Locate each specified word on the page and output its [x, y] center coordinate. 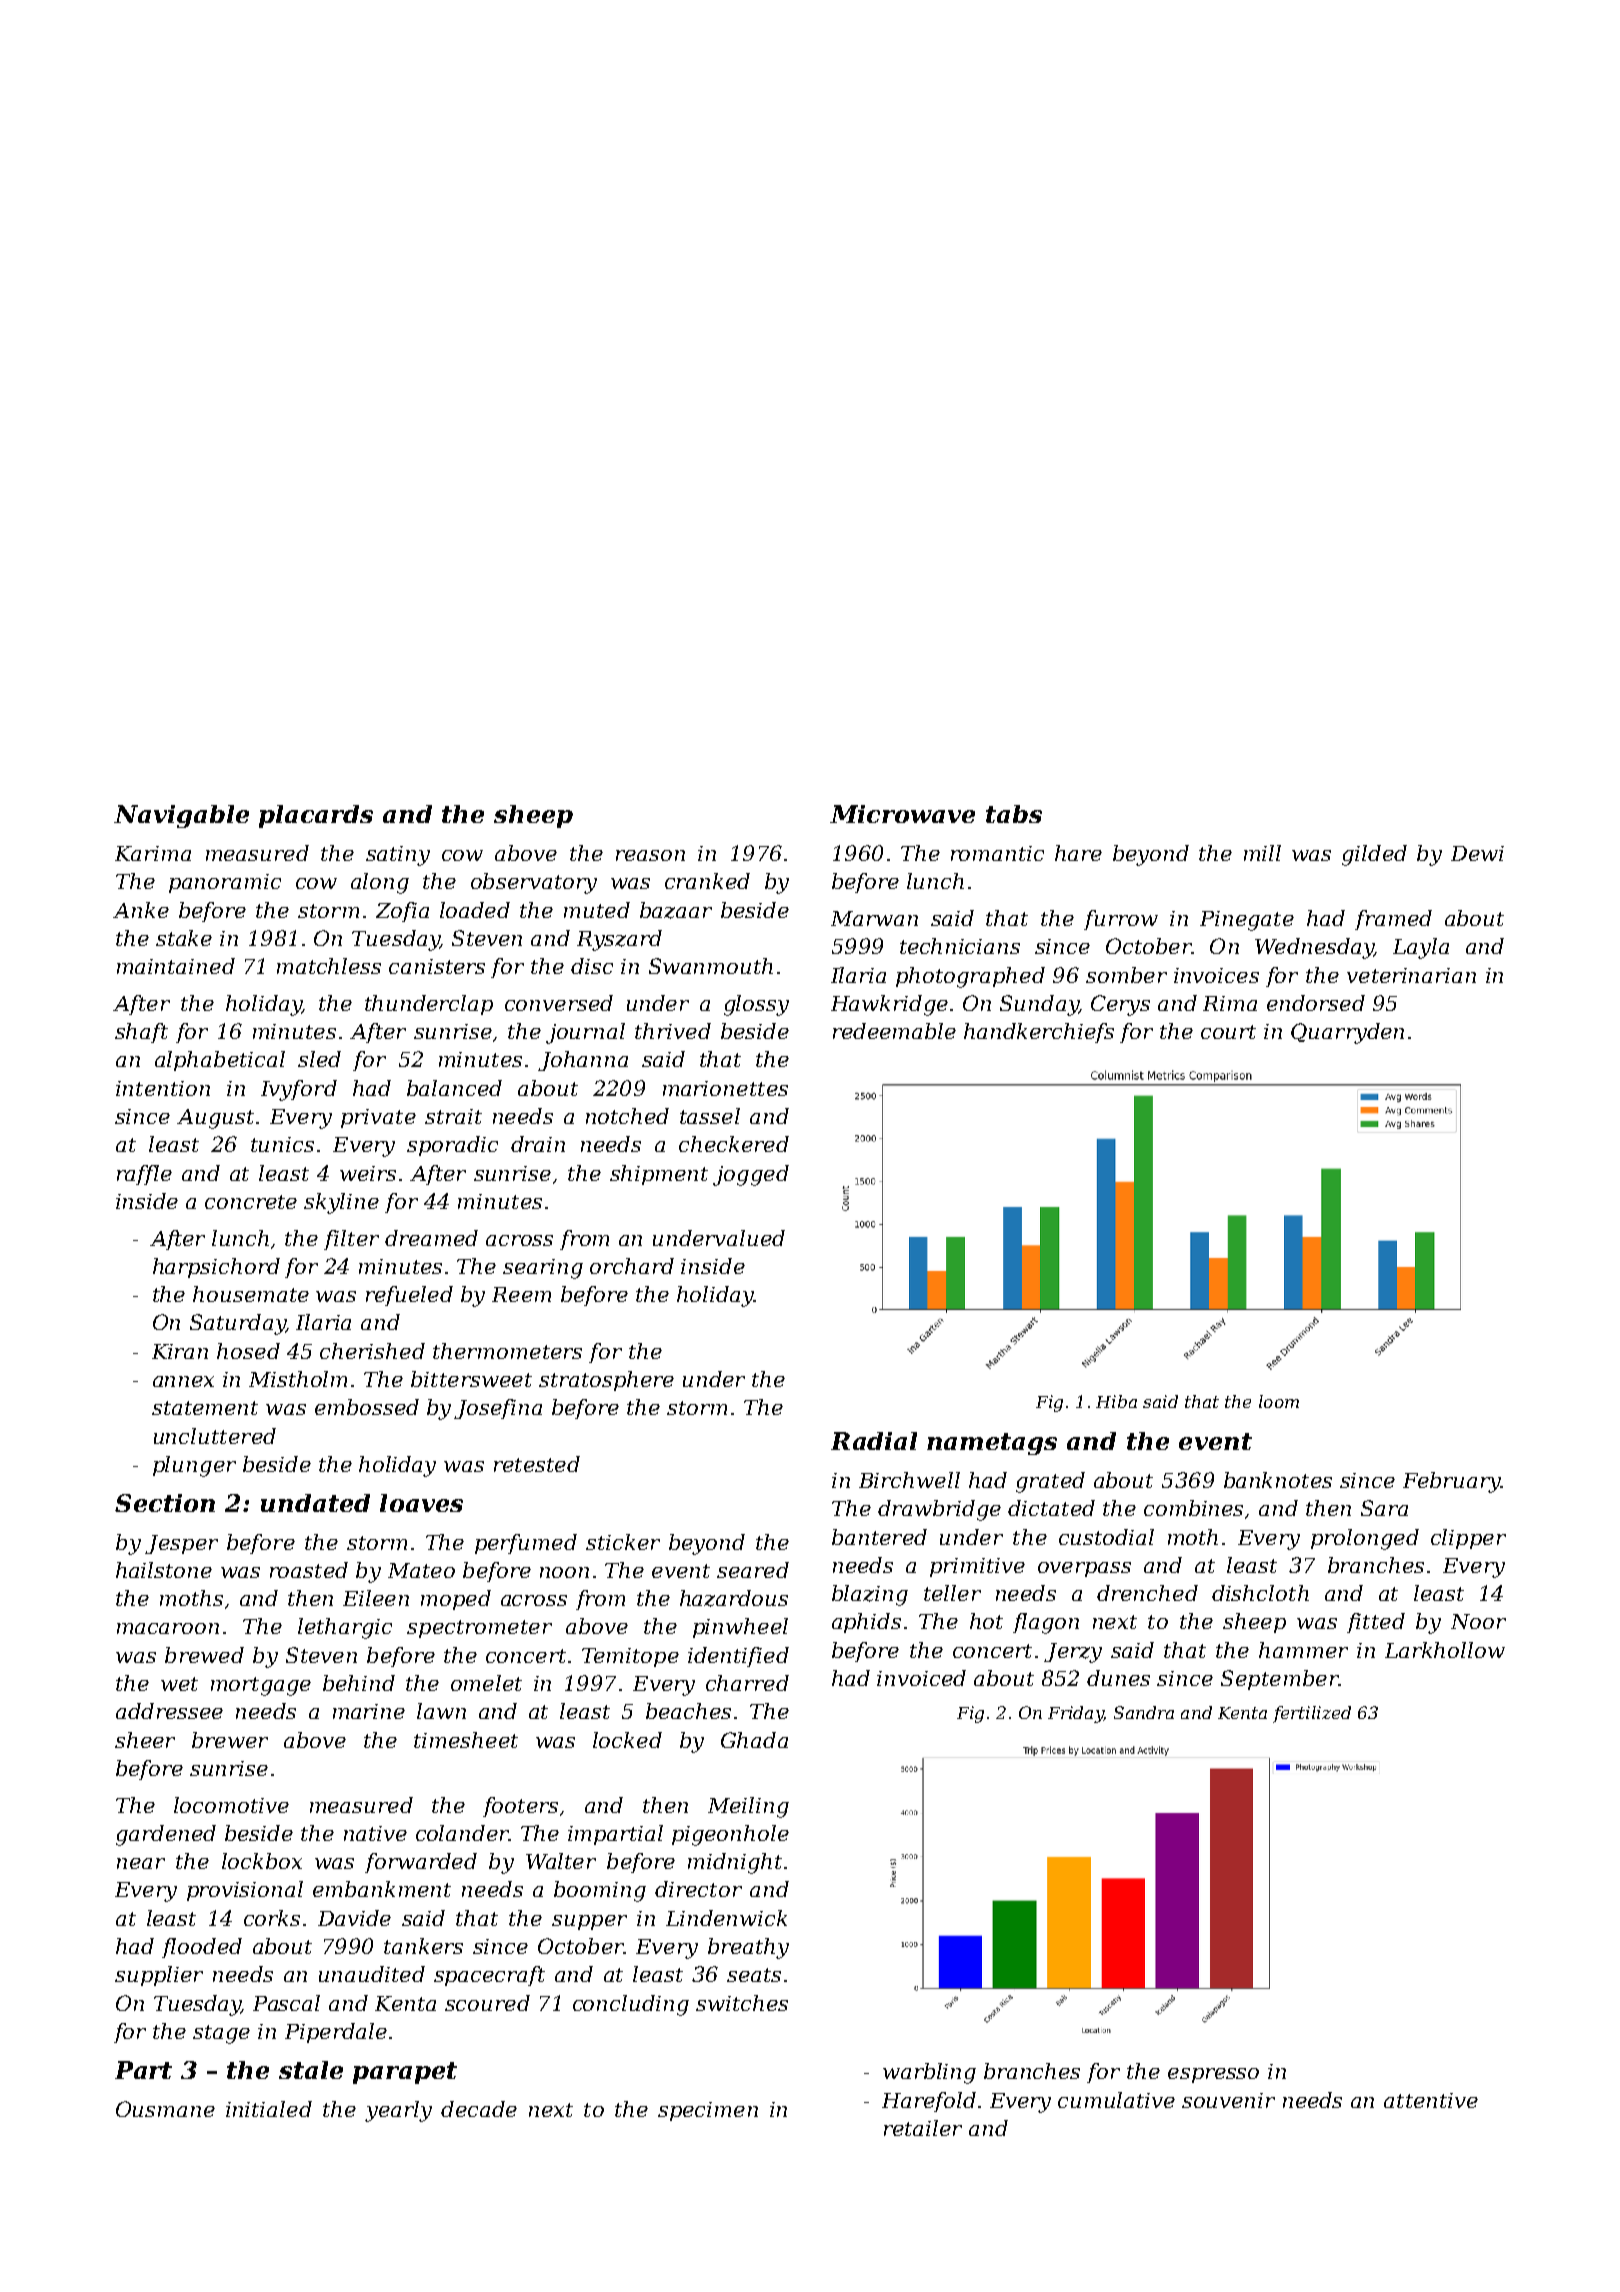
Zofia [402, 912]
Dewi [1477, 853]
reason [650, 855]
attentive [1431, 2100]
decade [479, 2109]
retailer [923, 2128]
